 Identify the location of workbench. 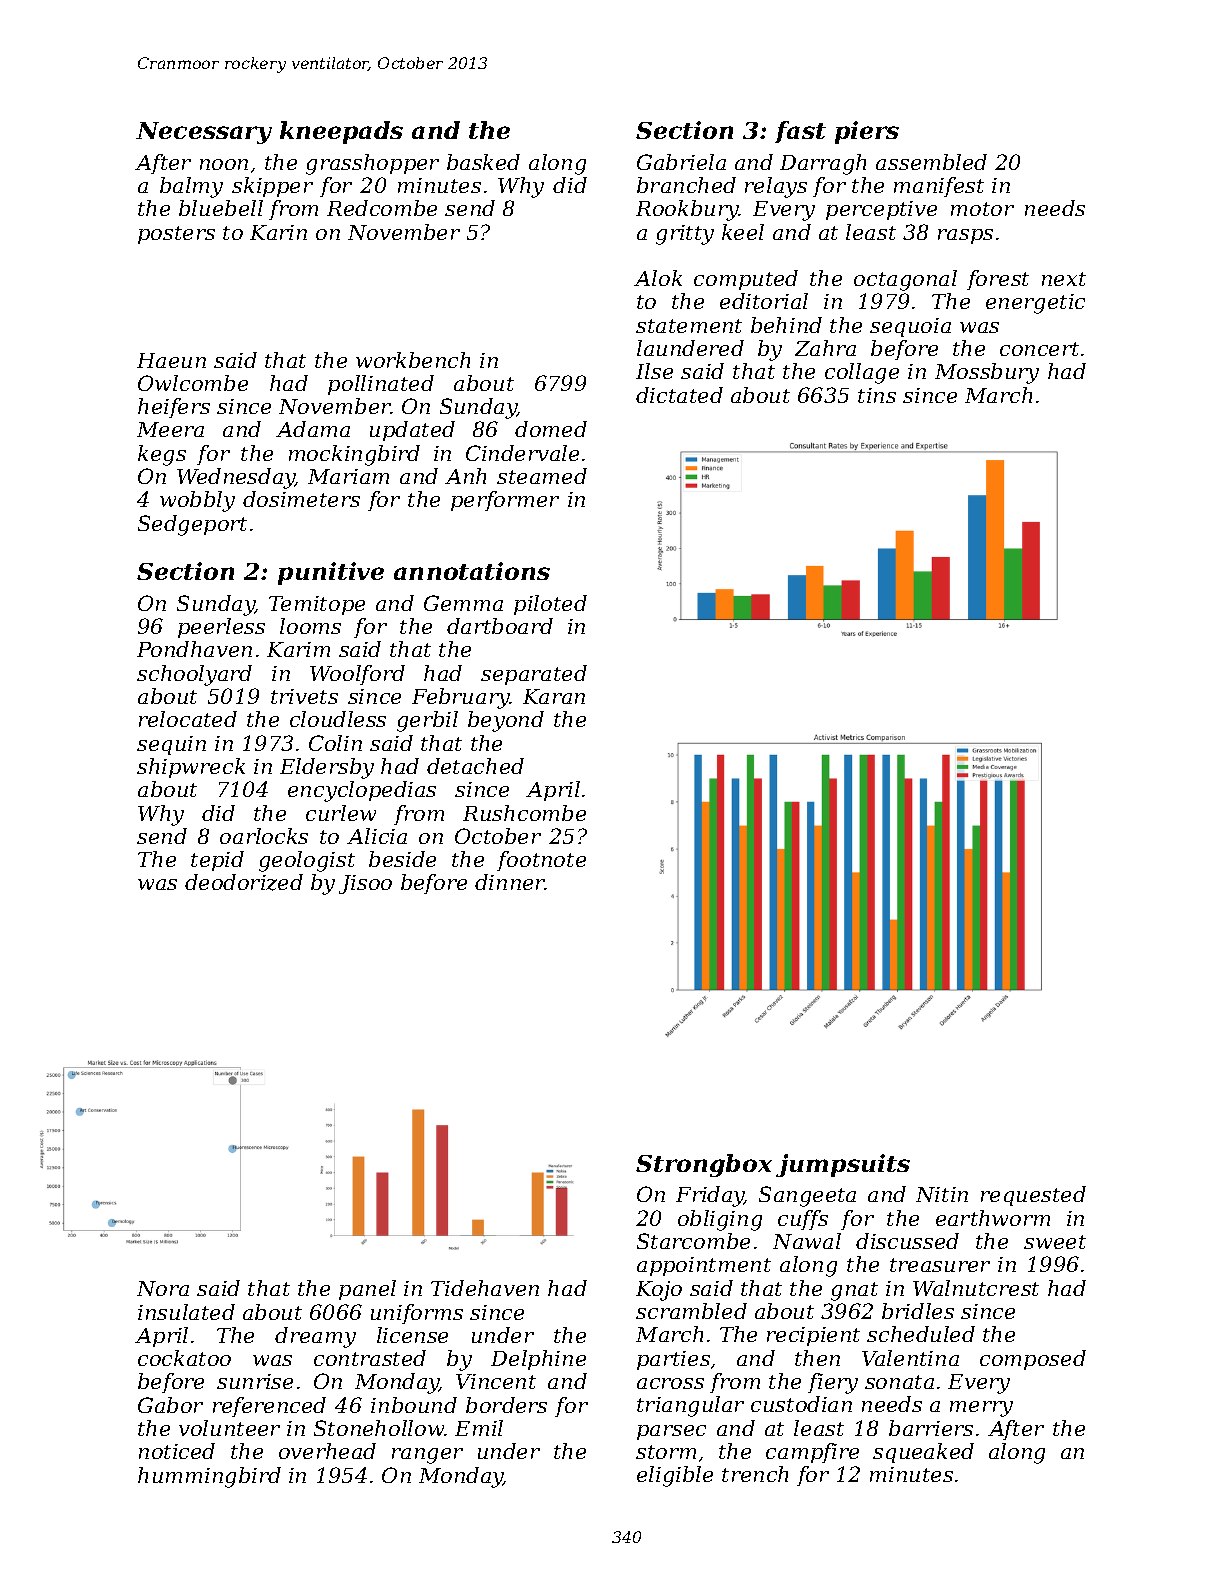
(413, 360).
